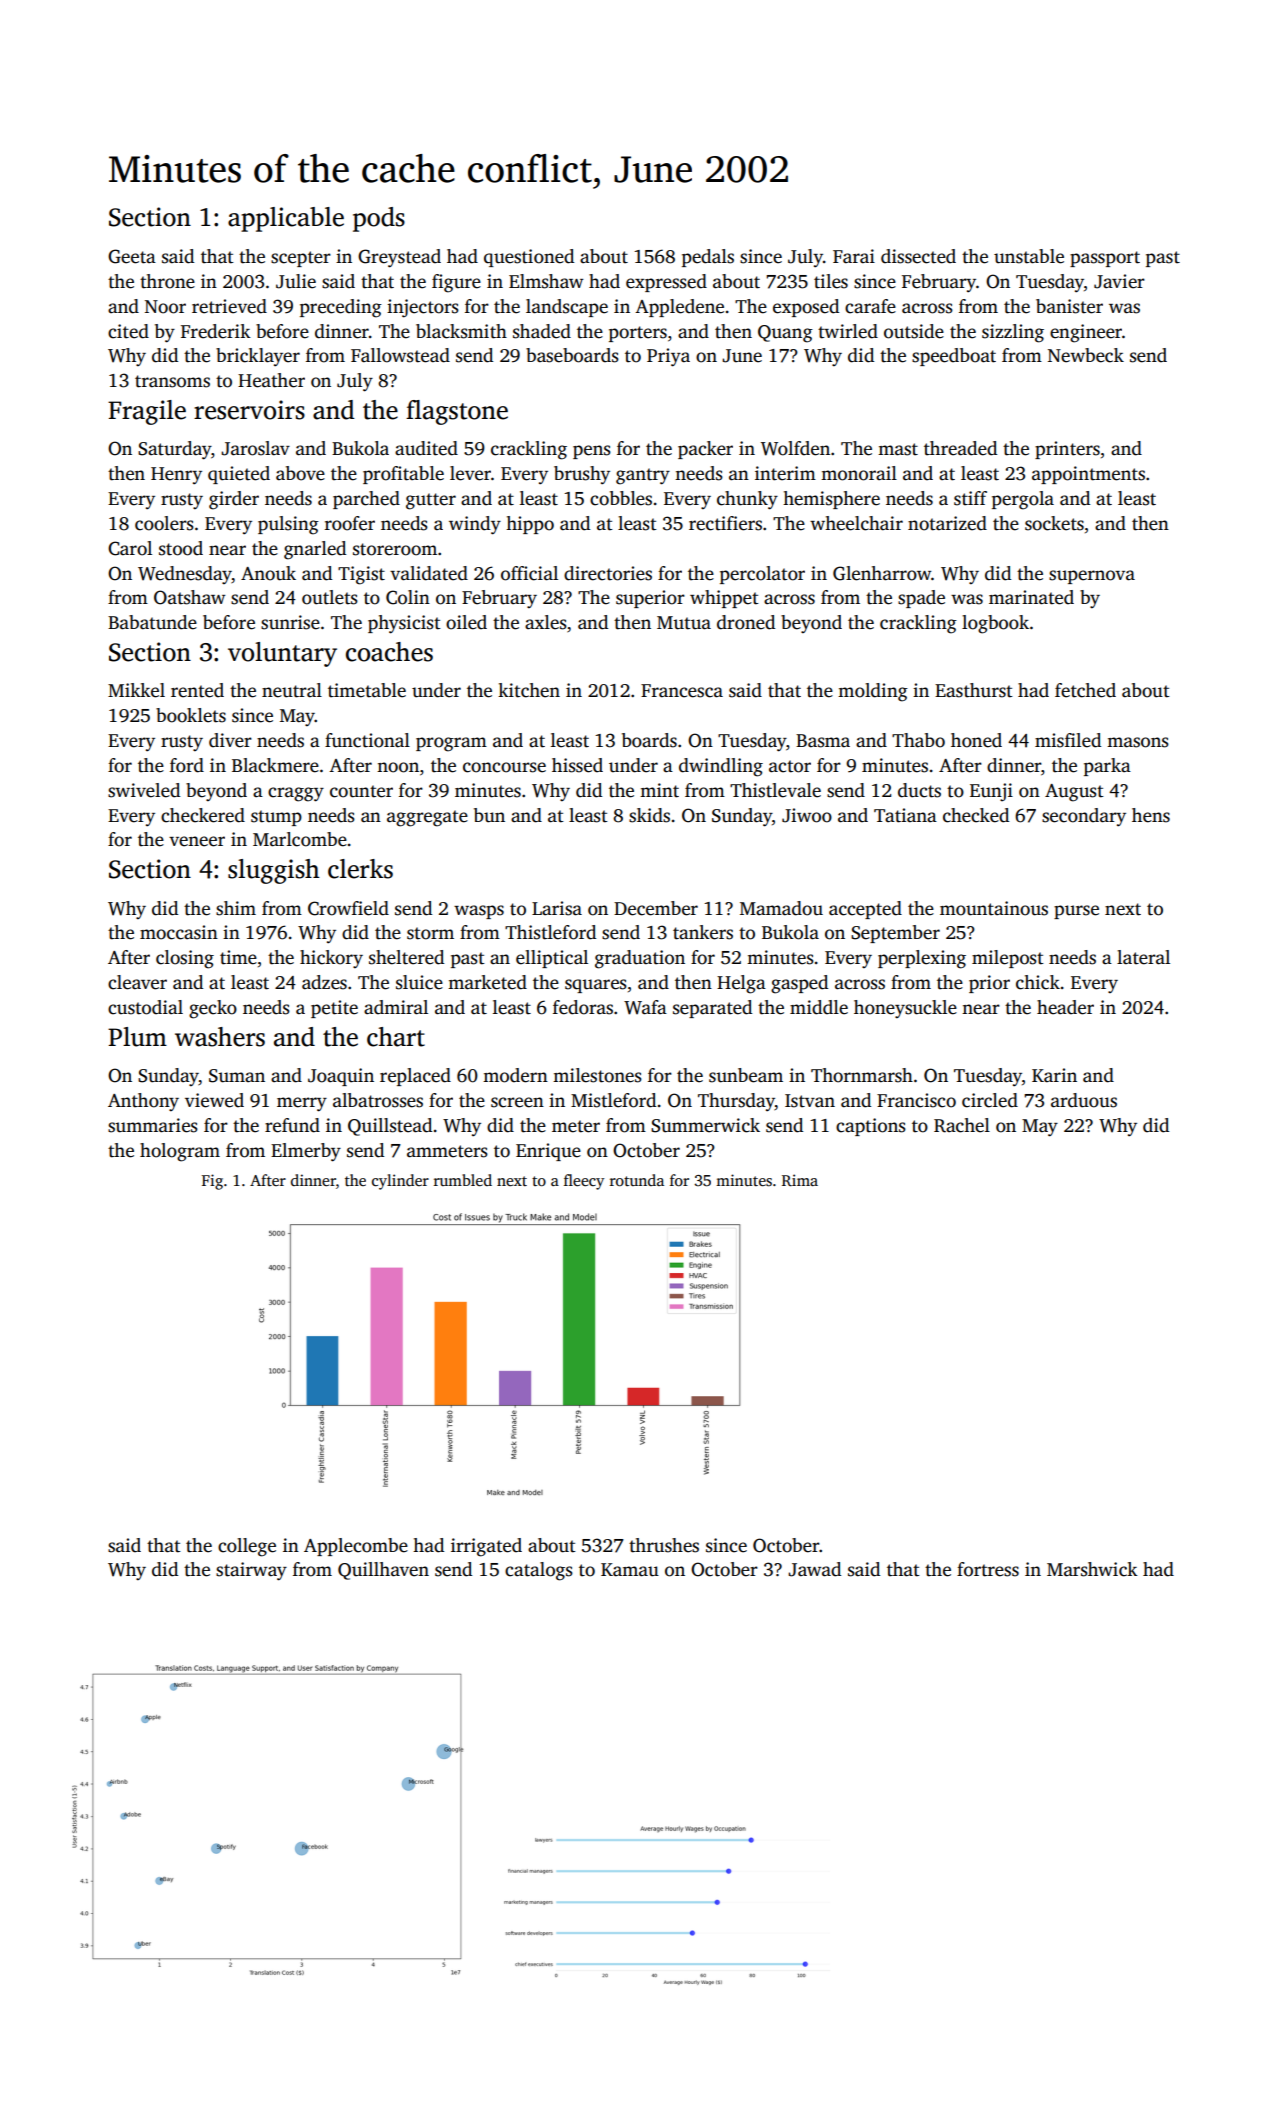 The image size is (1288, 2122). I want to click on Wolfden, so click(795, 448).
